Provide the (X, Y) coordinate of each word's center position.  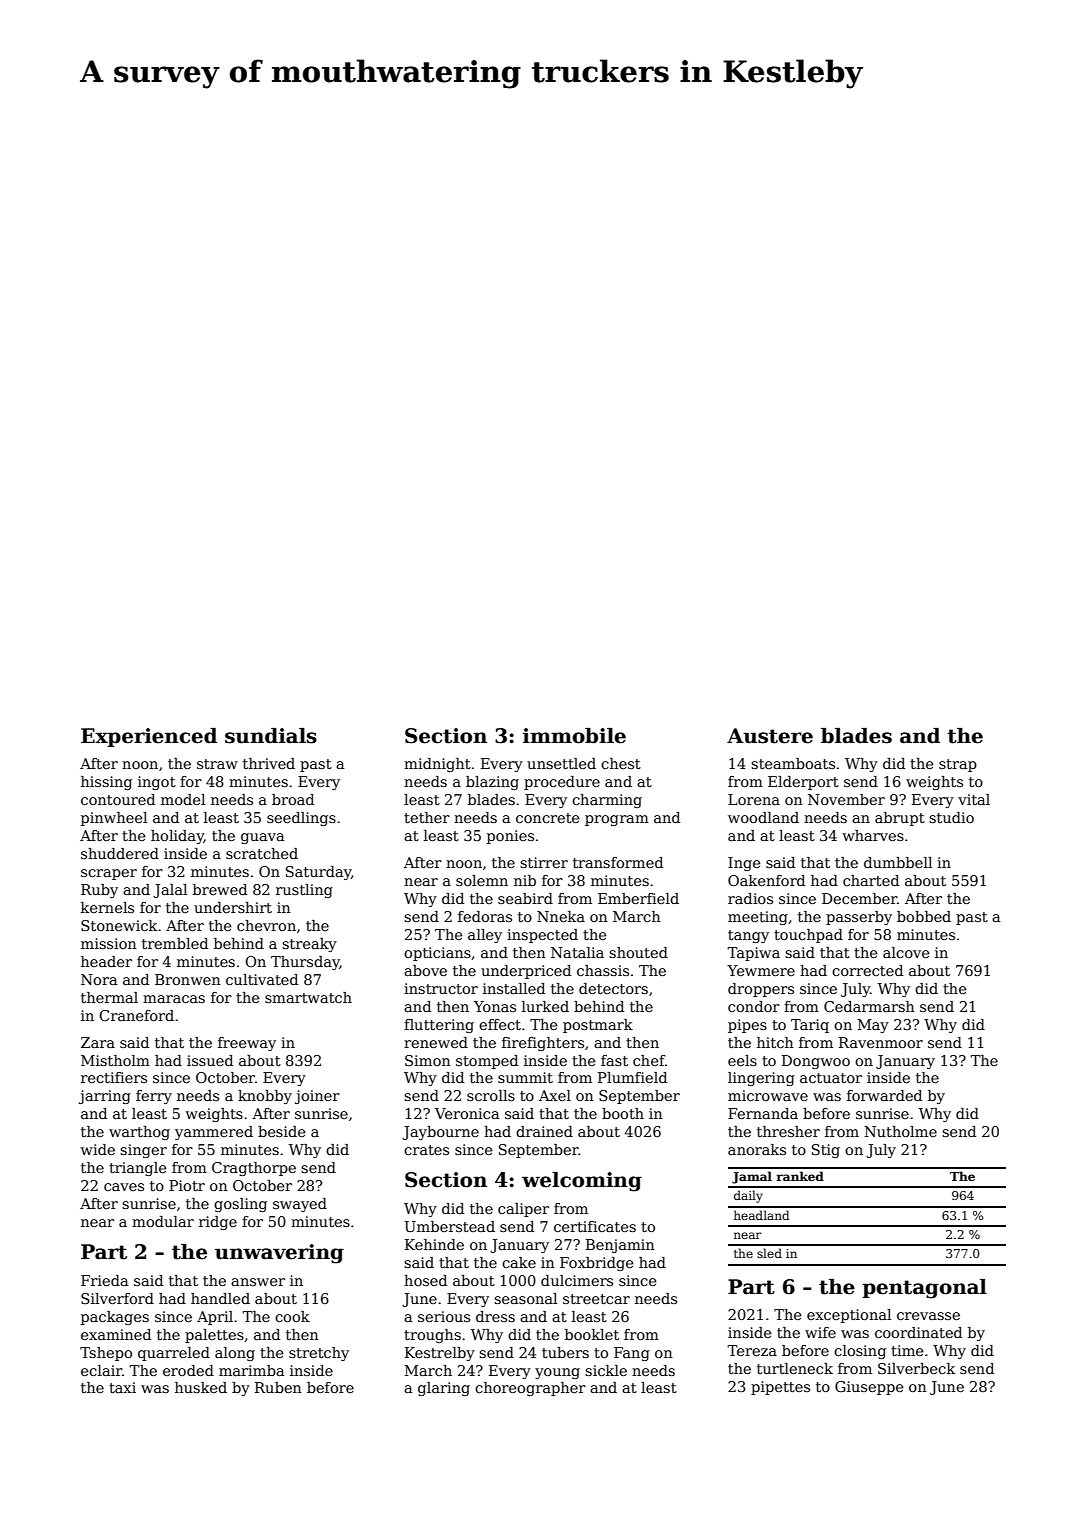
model (183, 799)
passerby (859, 918)
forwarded (884, 1095)
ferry (154, 1097)
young (557, 1373)
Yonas (495, 1006)
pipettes (780, 1388)
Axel (555, 1095)
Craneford (136, 1015)
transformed (618, 862)
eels (742, 1060)
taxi (122, 1387)
